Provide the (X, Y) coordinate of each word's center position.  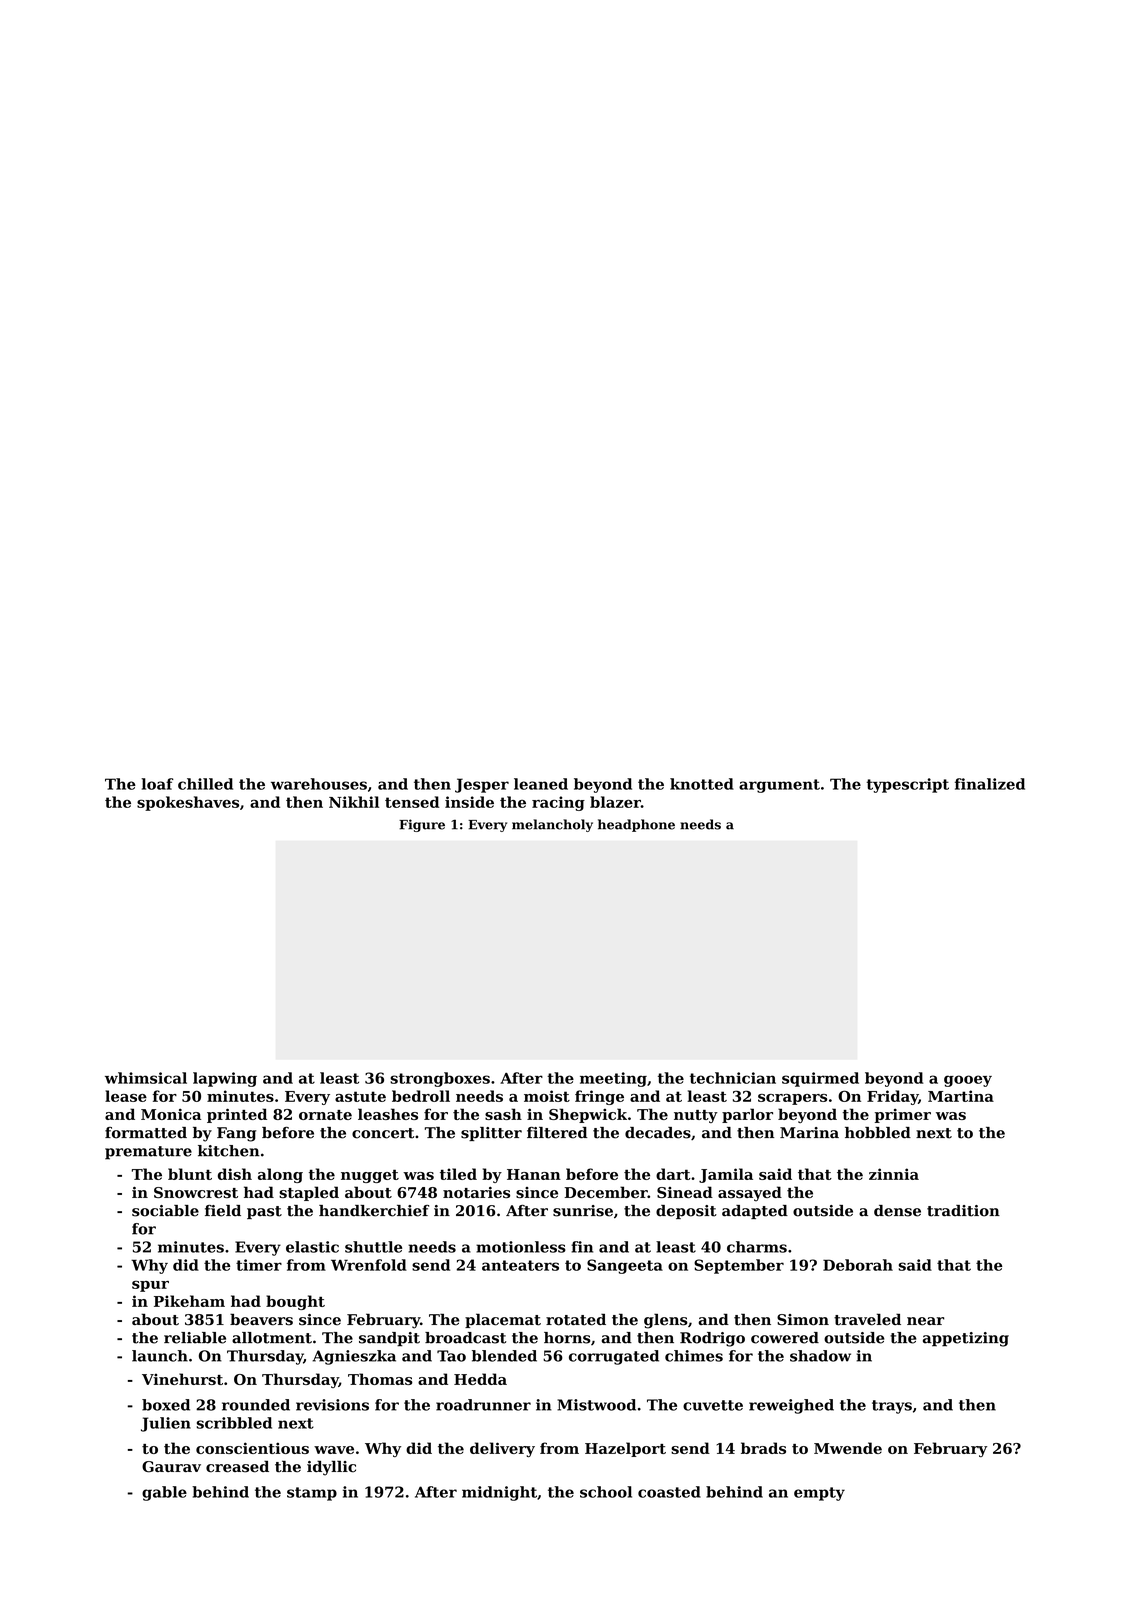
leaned (541, 784)
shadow (820, 1356)
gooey (968, 1081)
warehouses (319, 784)
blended (504, 1356)
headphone (636, 825)
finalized (990, 784)
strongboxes (440, 1079)
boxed (166, 1405)
